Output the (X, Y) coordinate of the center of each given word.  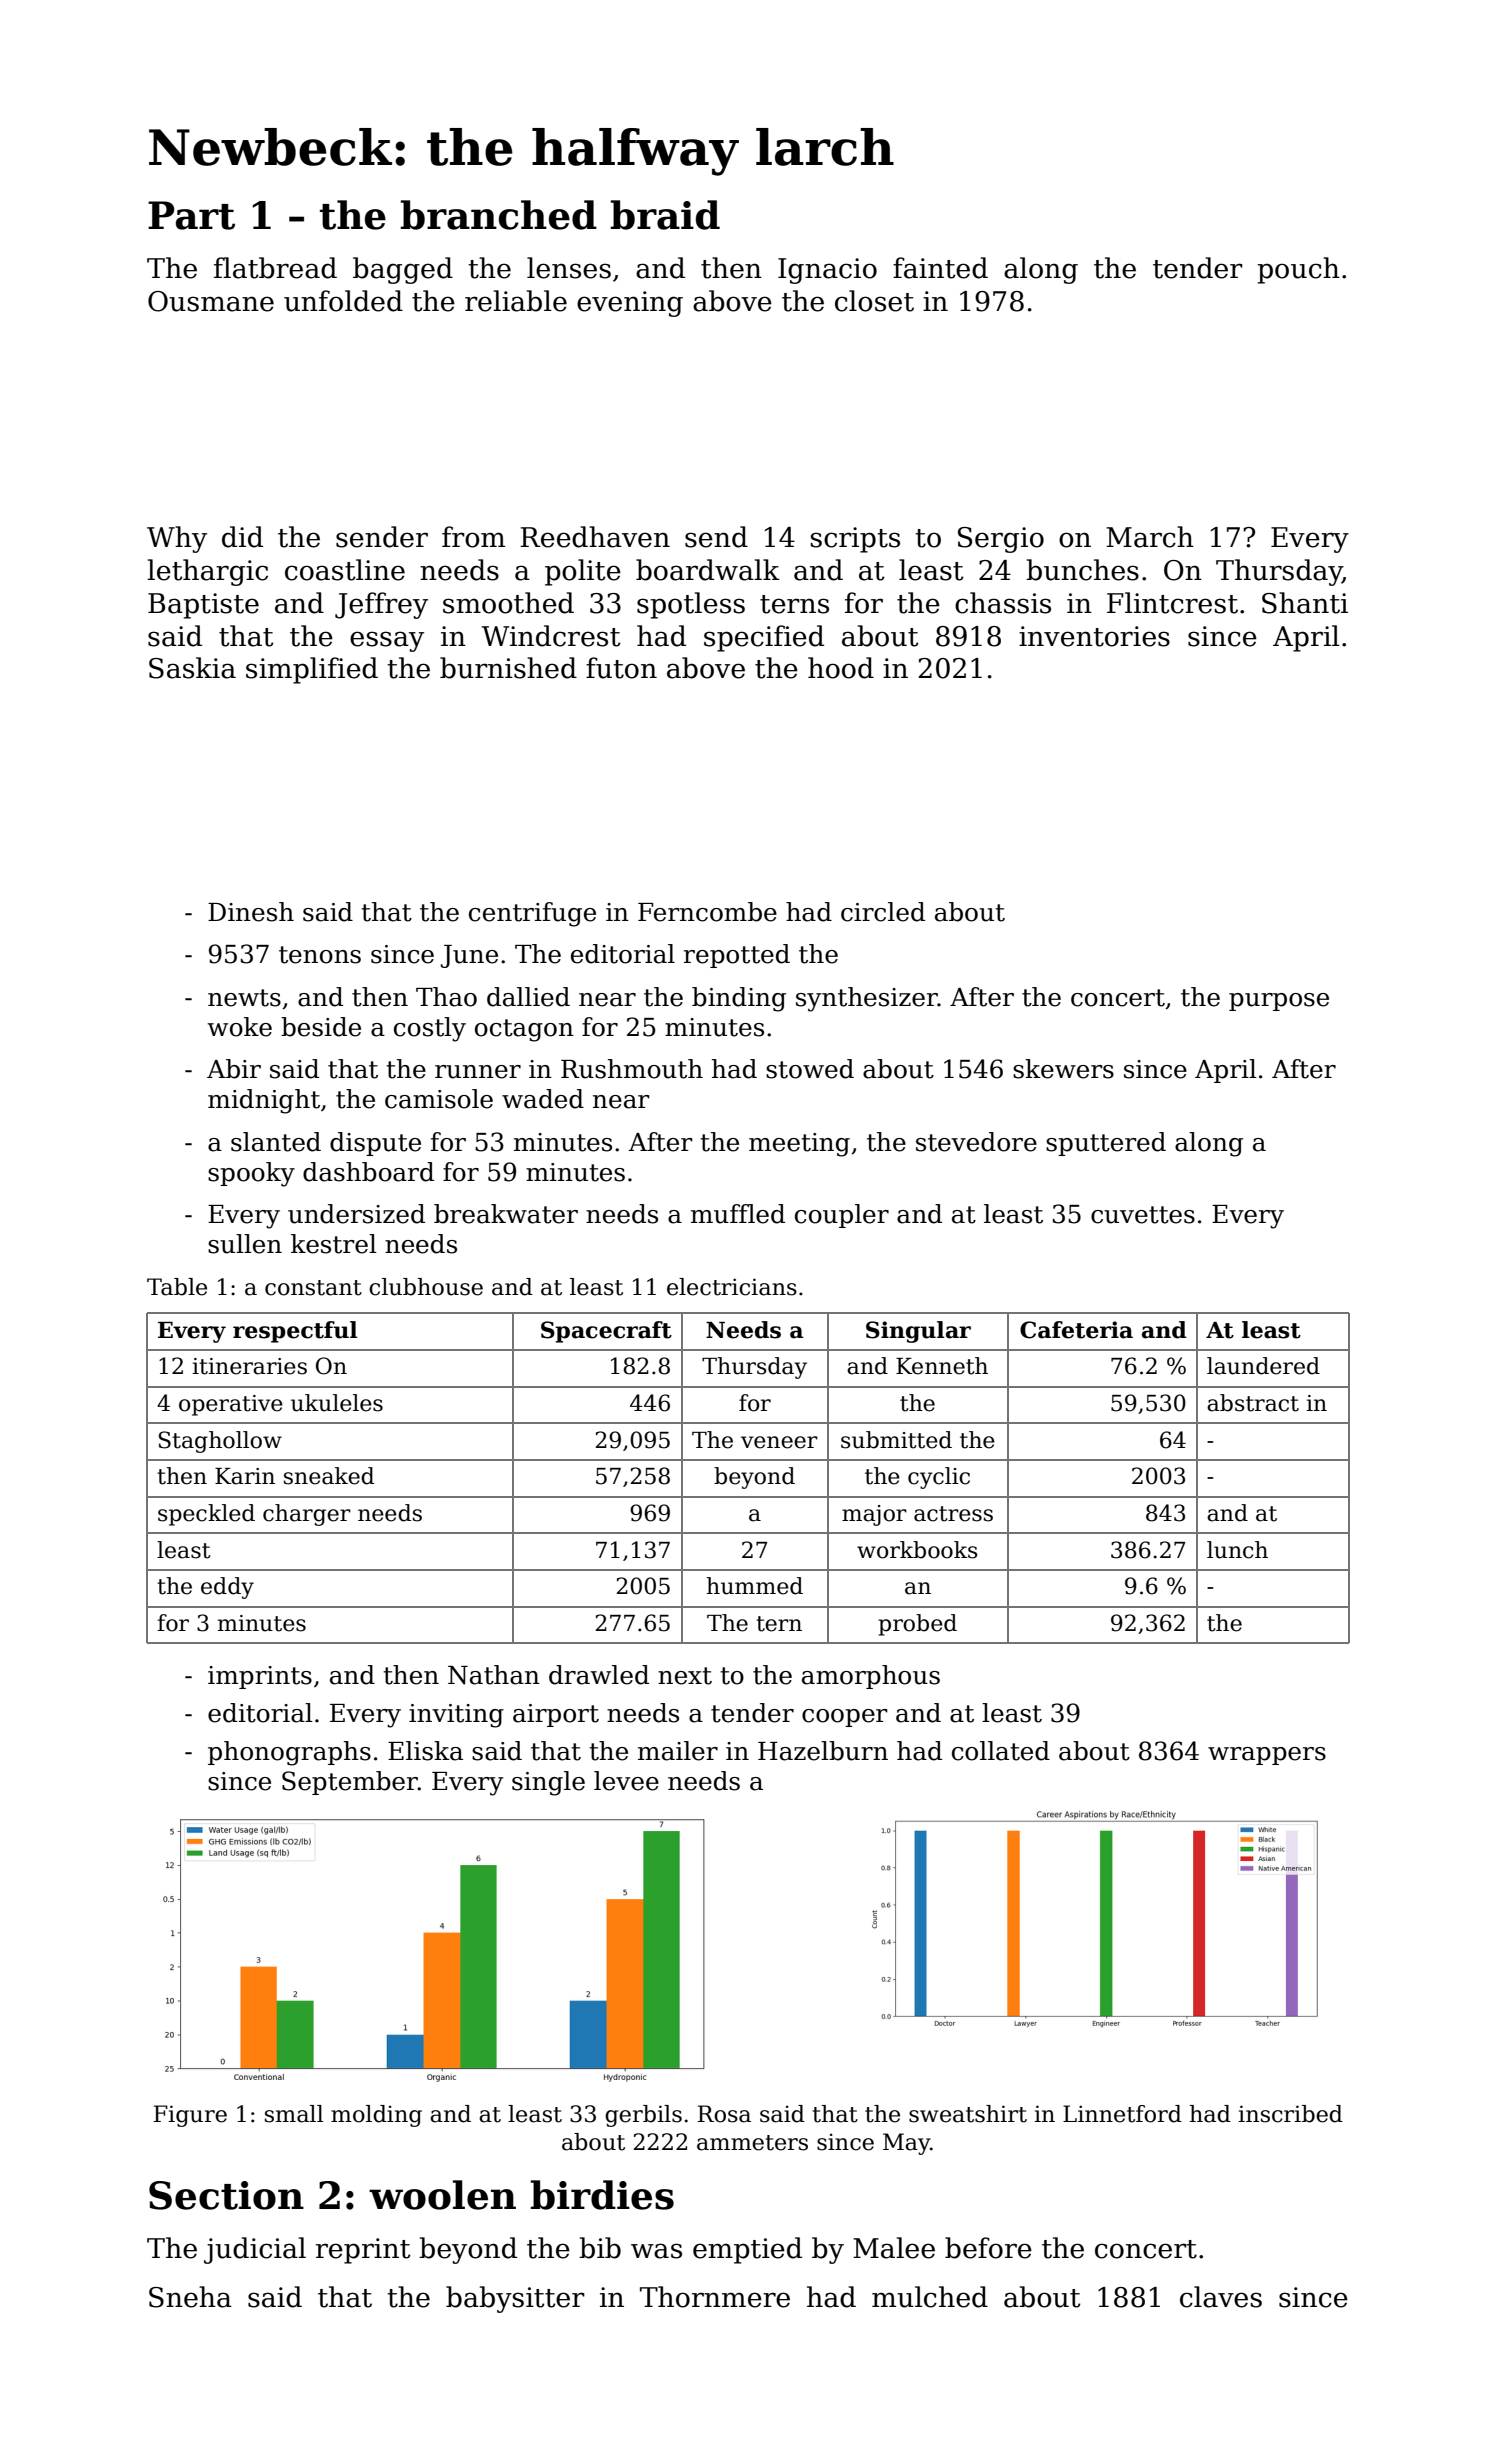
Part (191, 215)
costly (430, 1029)
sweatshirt (968, 2114)
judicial (255, 2250)
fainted (940, 268)
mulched (930, 2297)
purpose (1279, 1002)
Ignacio (827, 271)
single (548, 1783)
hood (841, 668)
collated (1001, 1751)
